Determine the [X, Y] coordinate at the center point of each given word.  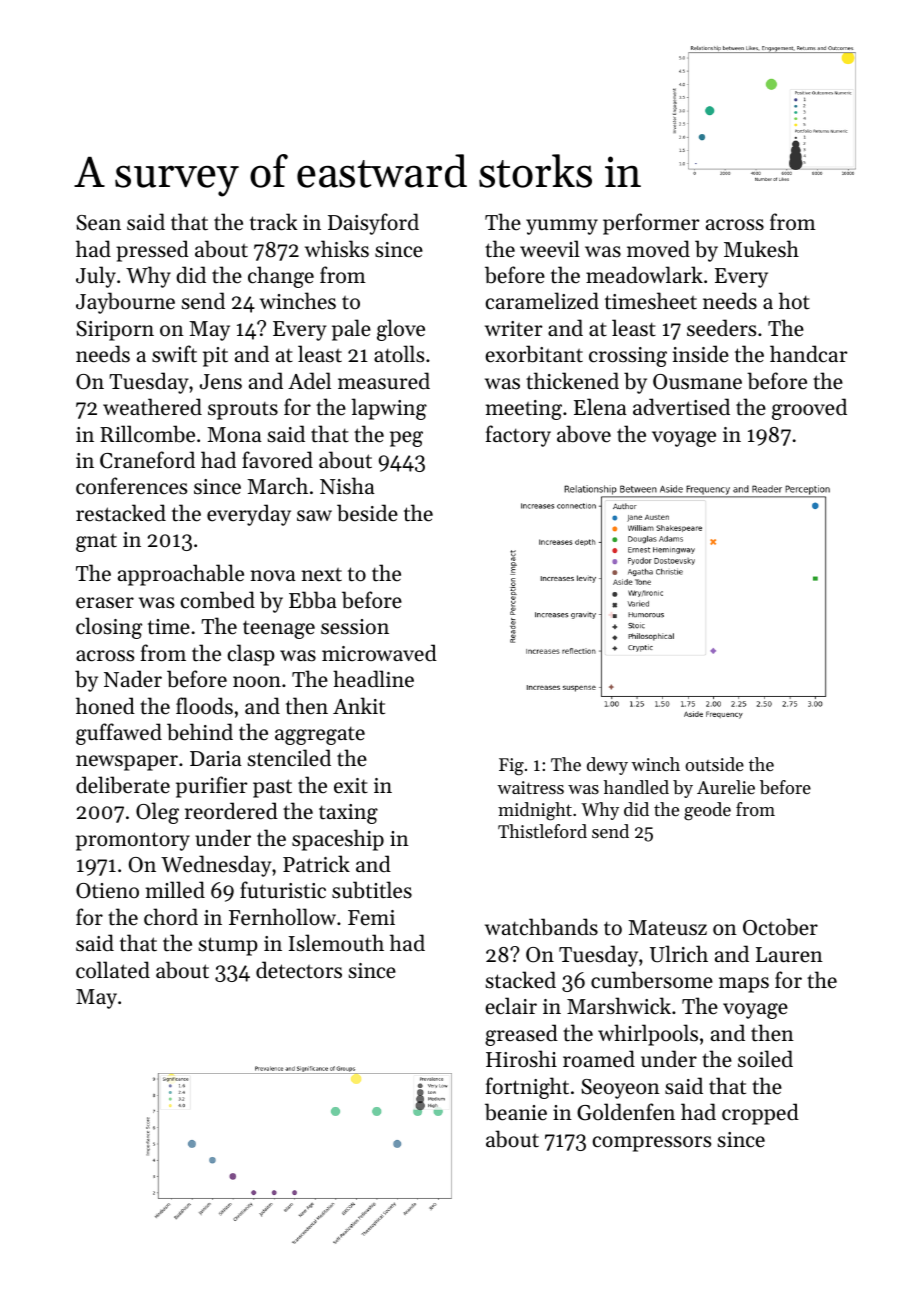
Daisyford [373, 224]
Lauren [789, 955]
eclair [511, 1006]
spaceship [338, 840]
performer [651, 224]
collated [113, 970]
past [272, 788]
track [273, 222]
